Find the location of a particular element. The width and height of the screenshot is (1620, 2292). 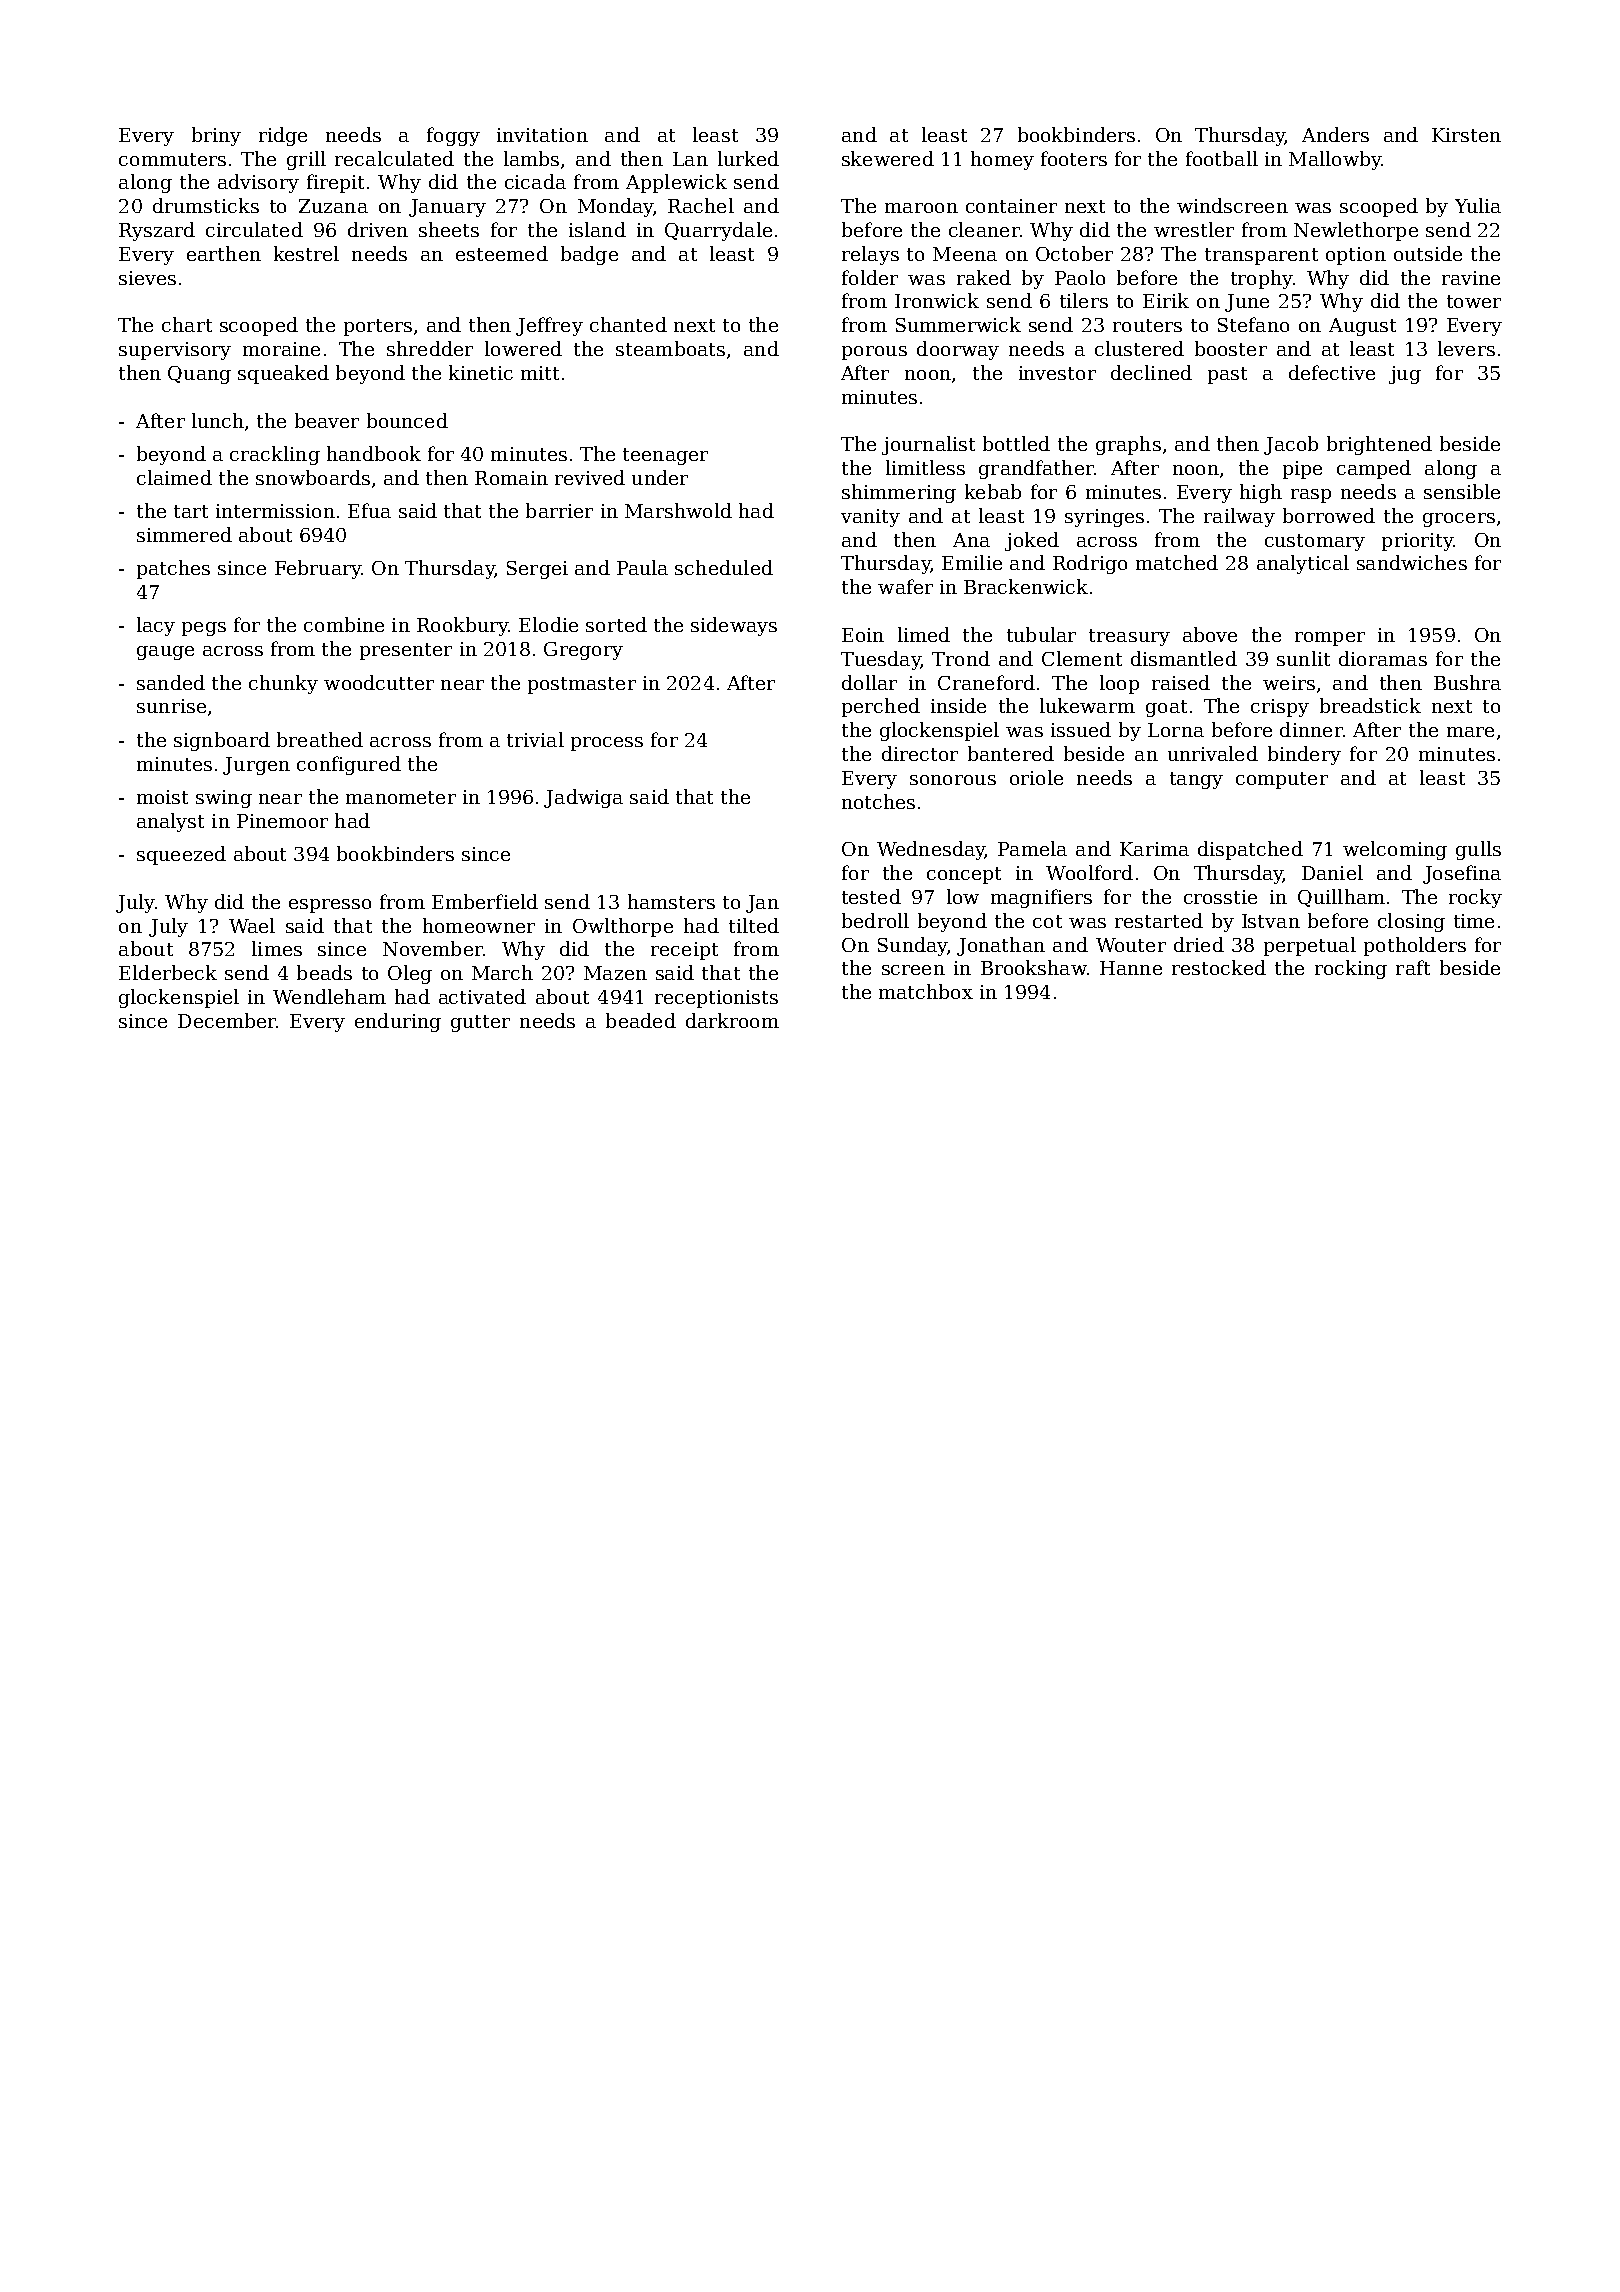

presenter is located at coordinates (406, 651).
